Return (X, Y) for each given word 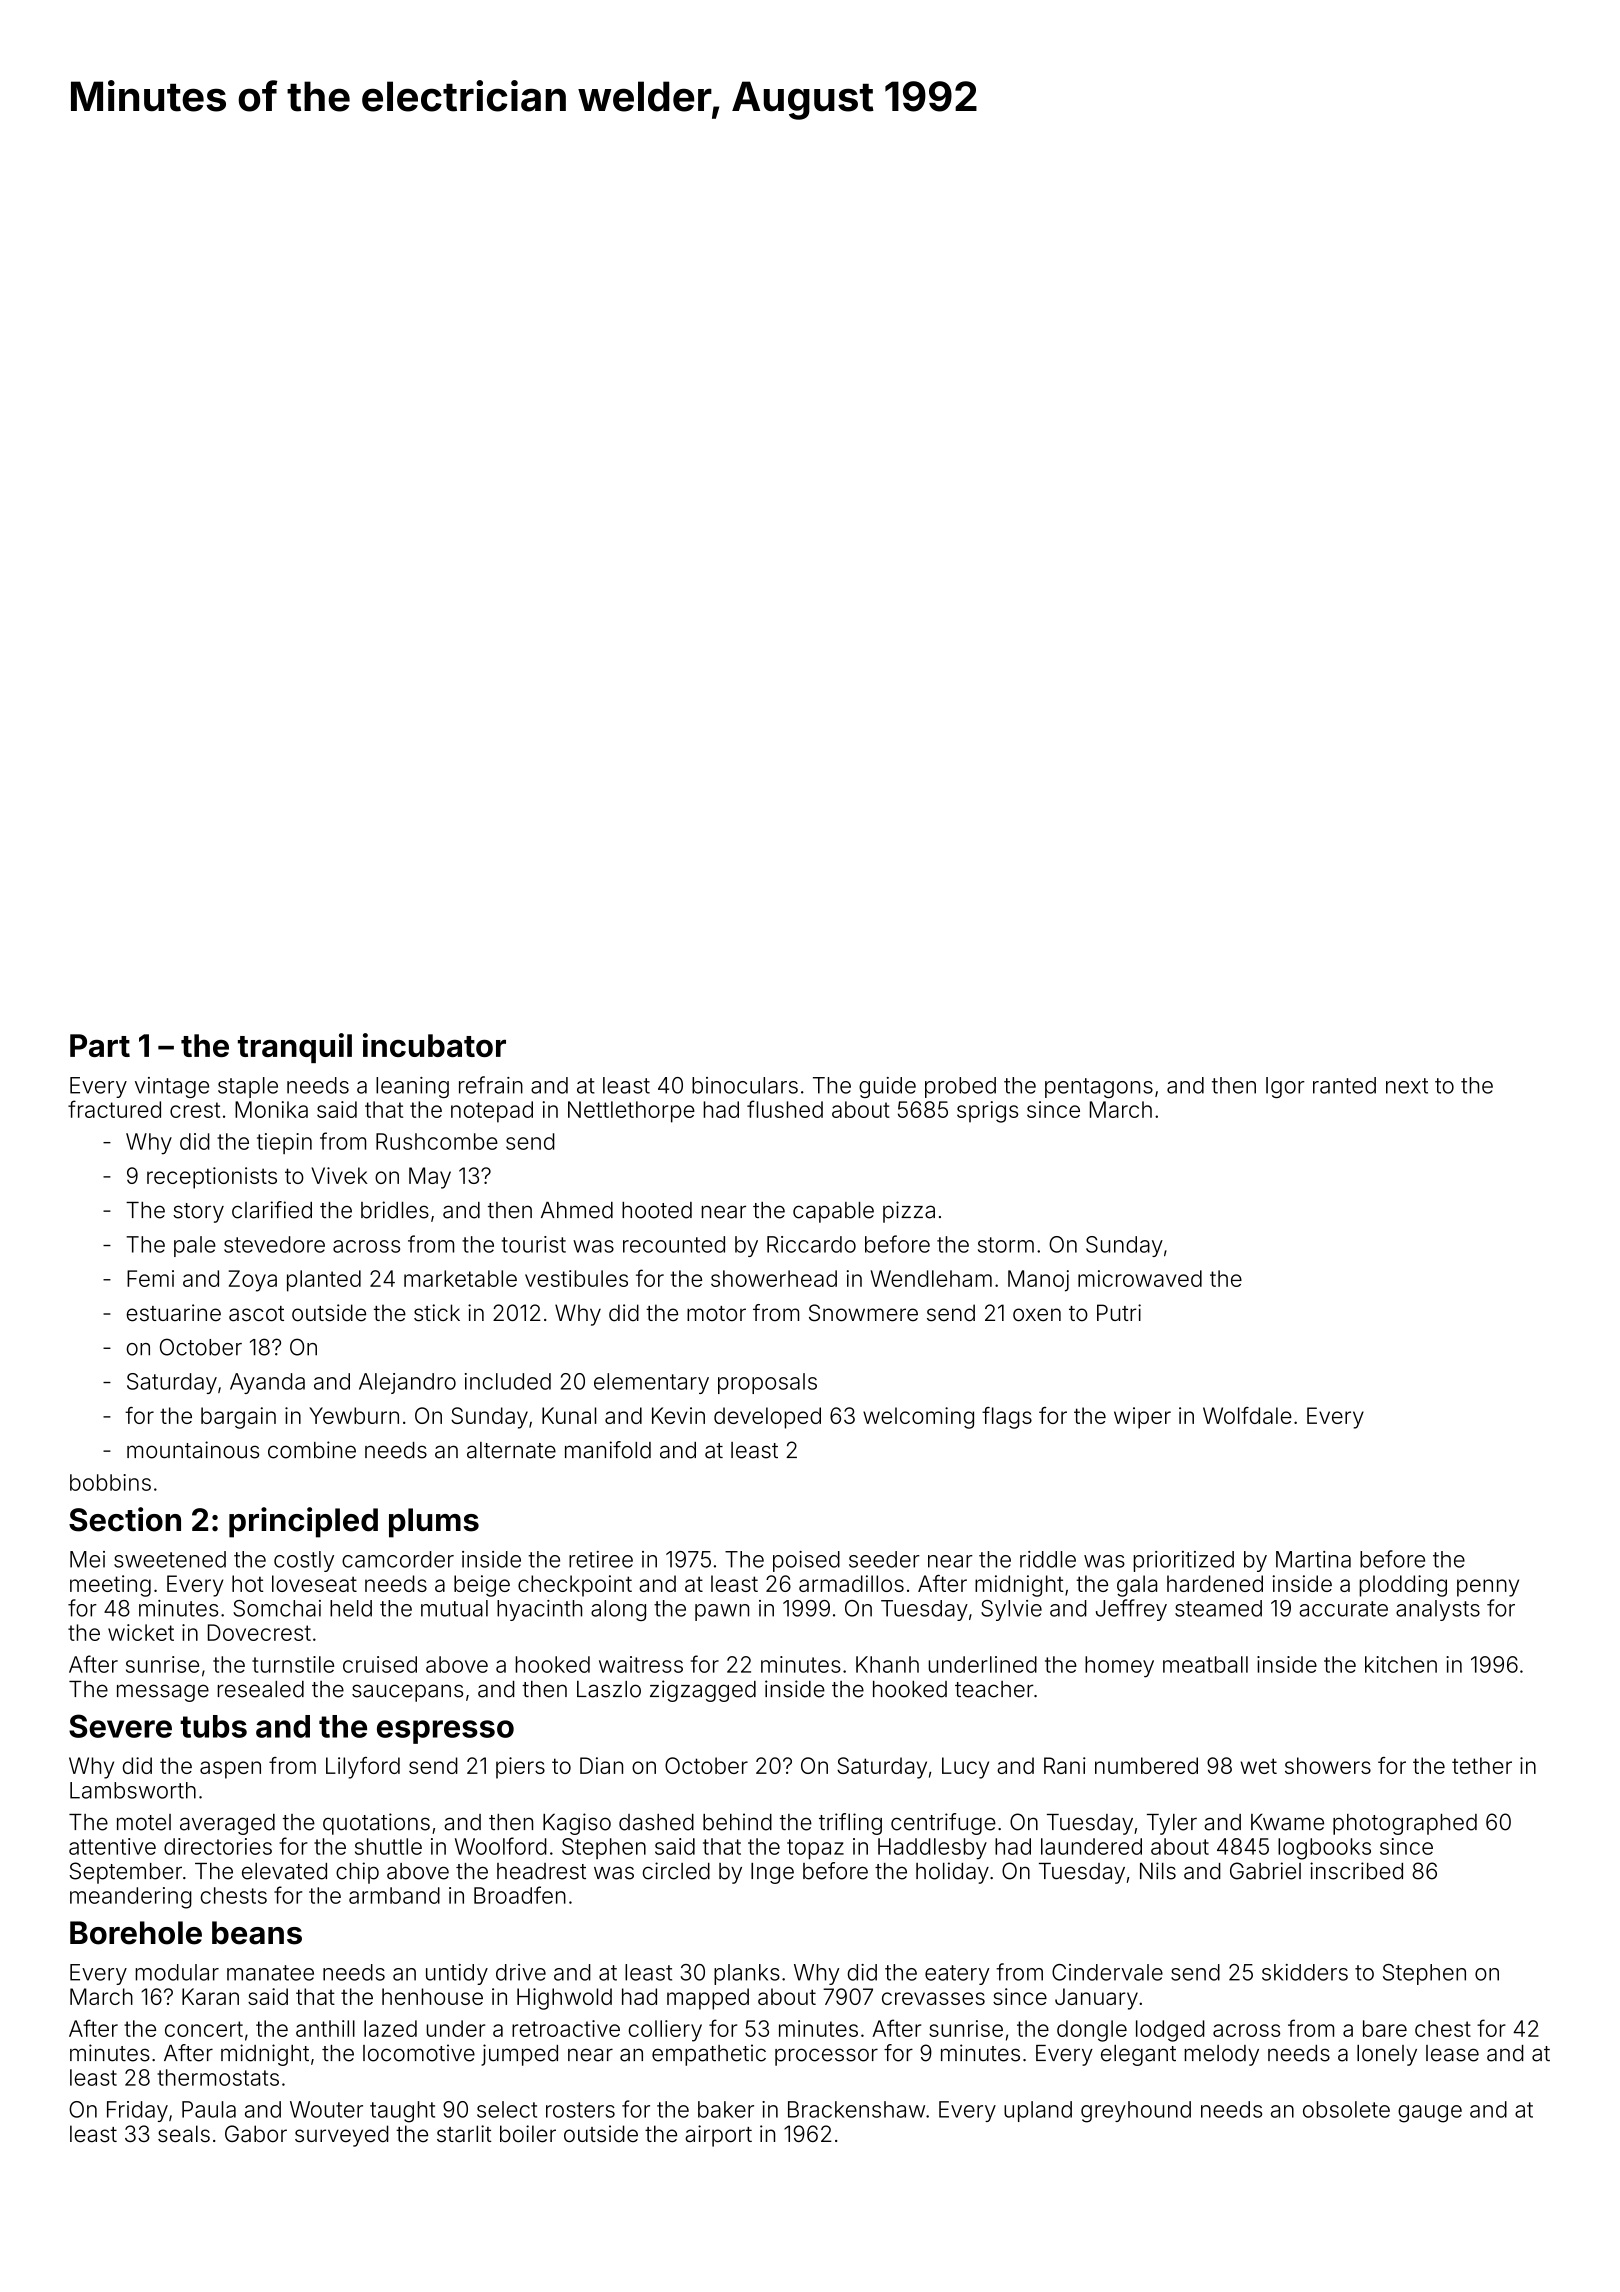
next (1407, 1086)
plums (434, 1523)
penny (1488, 1588)
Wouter (326, 2109)
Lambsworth (133, 1790)
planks (747, 1974)
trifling (850, 1824)
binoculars (745, 1085)
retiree (601, 1559)
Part (100, 1045)
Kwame (1287, 1822)
